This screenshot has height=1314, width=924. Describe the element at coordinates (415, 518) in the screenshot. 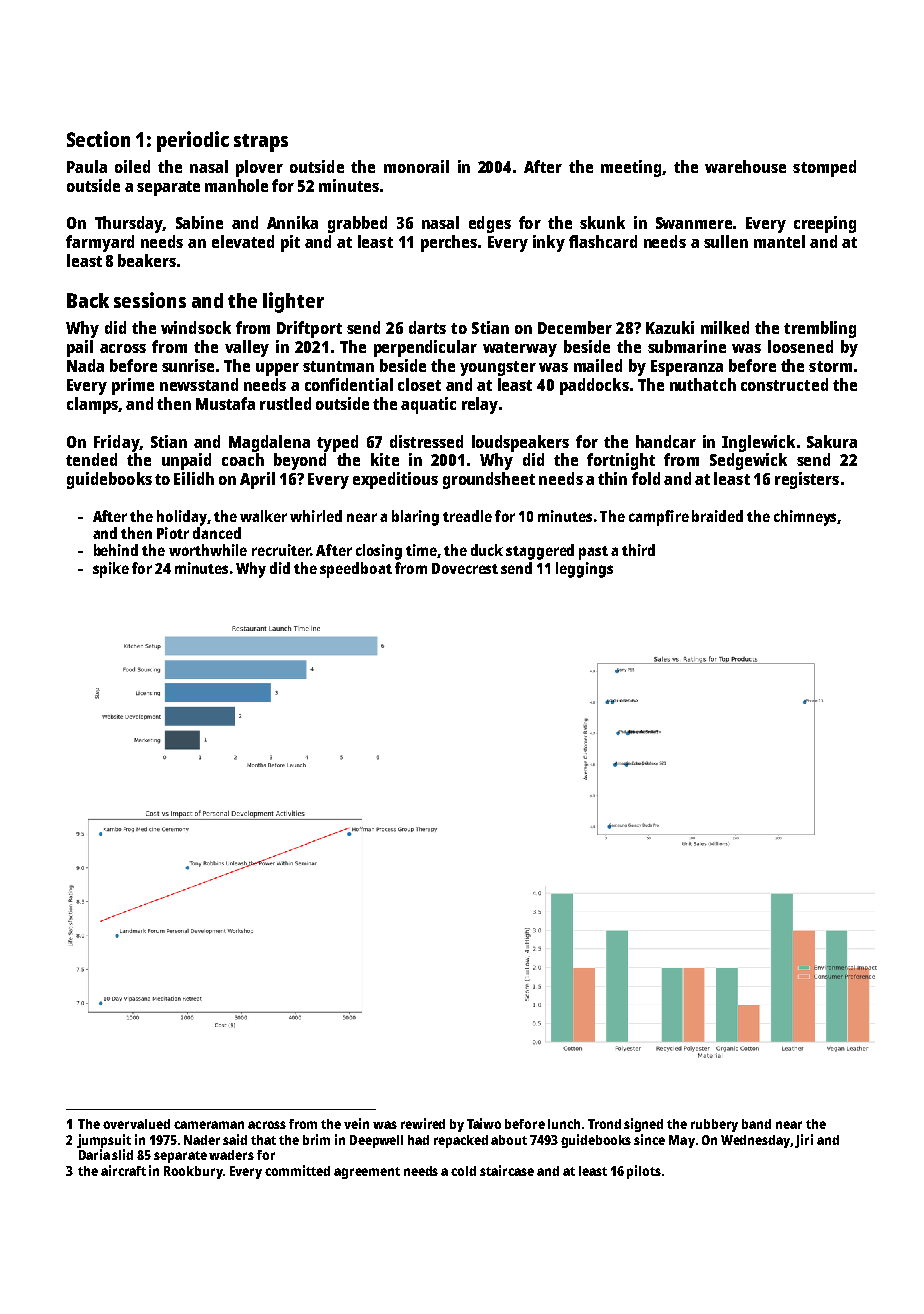

I see `blaring` at that location.
